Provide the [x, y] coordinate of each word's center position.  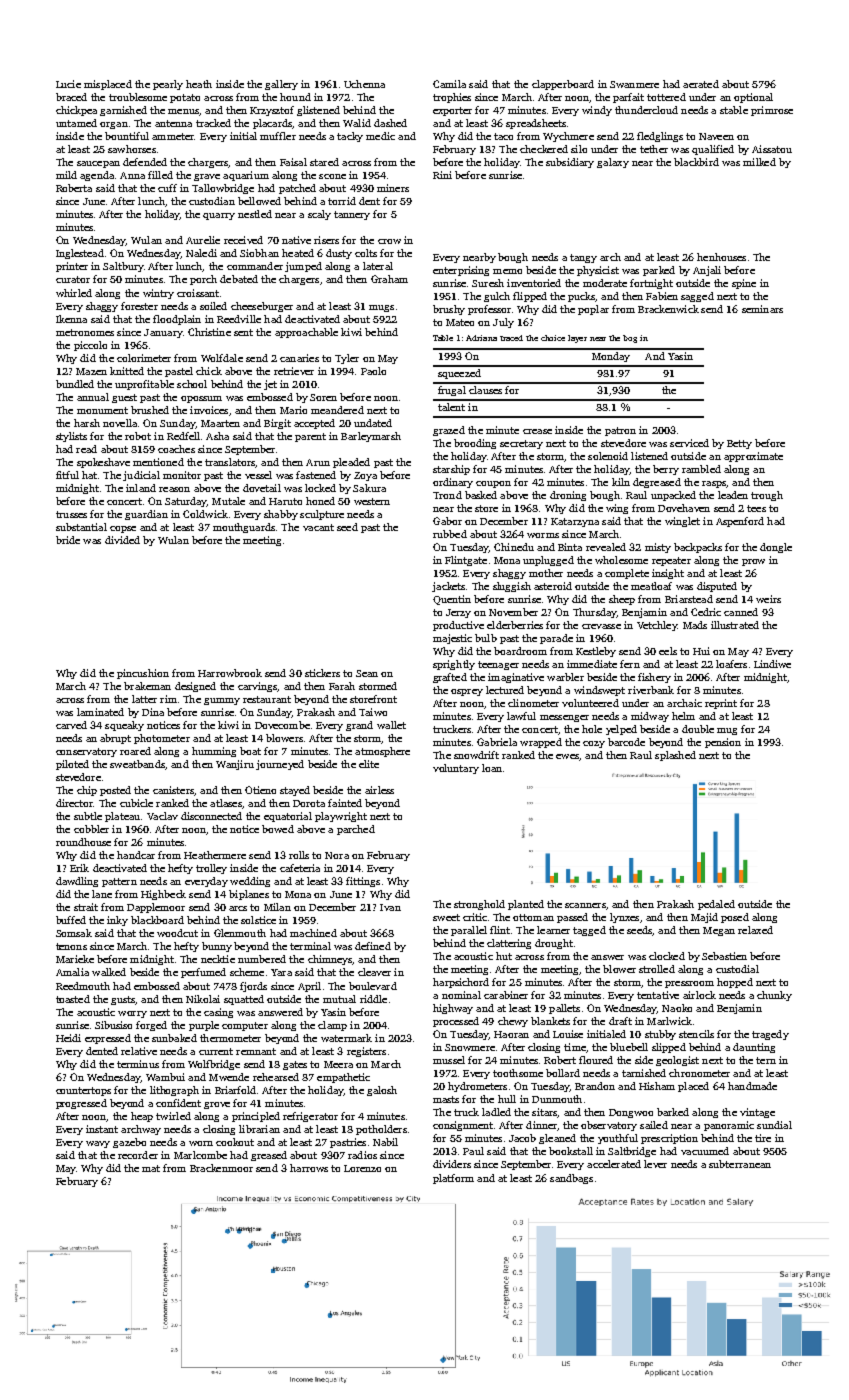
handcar [136, 855]
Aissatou [772, 149]
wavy [98, 1144]
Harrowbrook [230, 673]
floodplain [177, 320]
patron [620, 431]
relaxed [755, 930]
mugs [381, 308]
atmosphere [382, 752]
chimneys [330, 960]
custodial [737, 969]
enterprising [461, 271]
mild [66, 175]
